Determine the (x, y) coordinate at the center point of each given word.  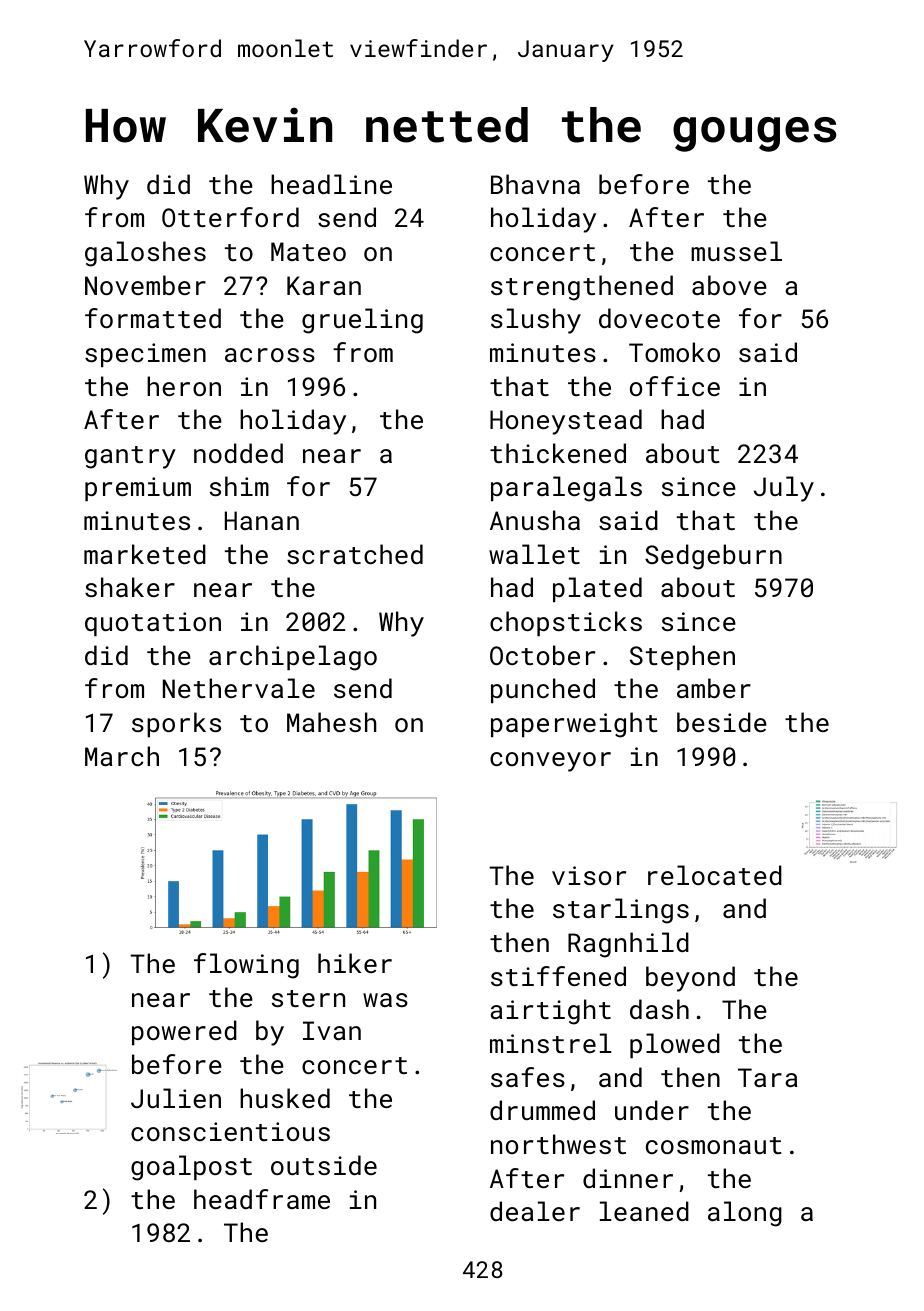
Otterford (230, 217)
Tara (768, 1077)
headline (331, 184)
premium (138, 489)
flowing (246, 966)
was (385, 1000)
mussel (736, 251)
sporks (176, 724)
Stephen (682, 657)
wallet (534, 554)
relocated (715, 875)
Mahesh (331, 722)
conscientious (230, 1131)
